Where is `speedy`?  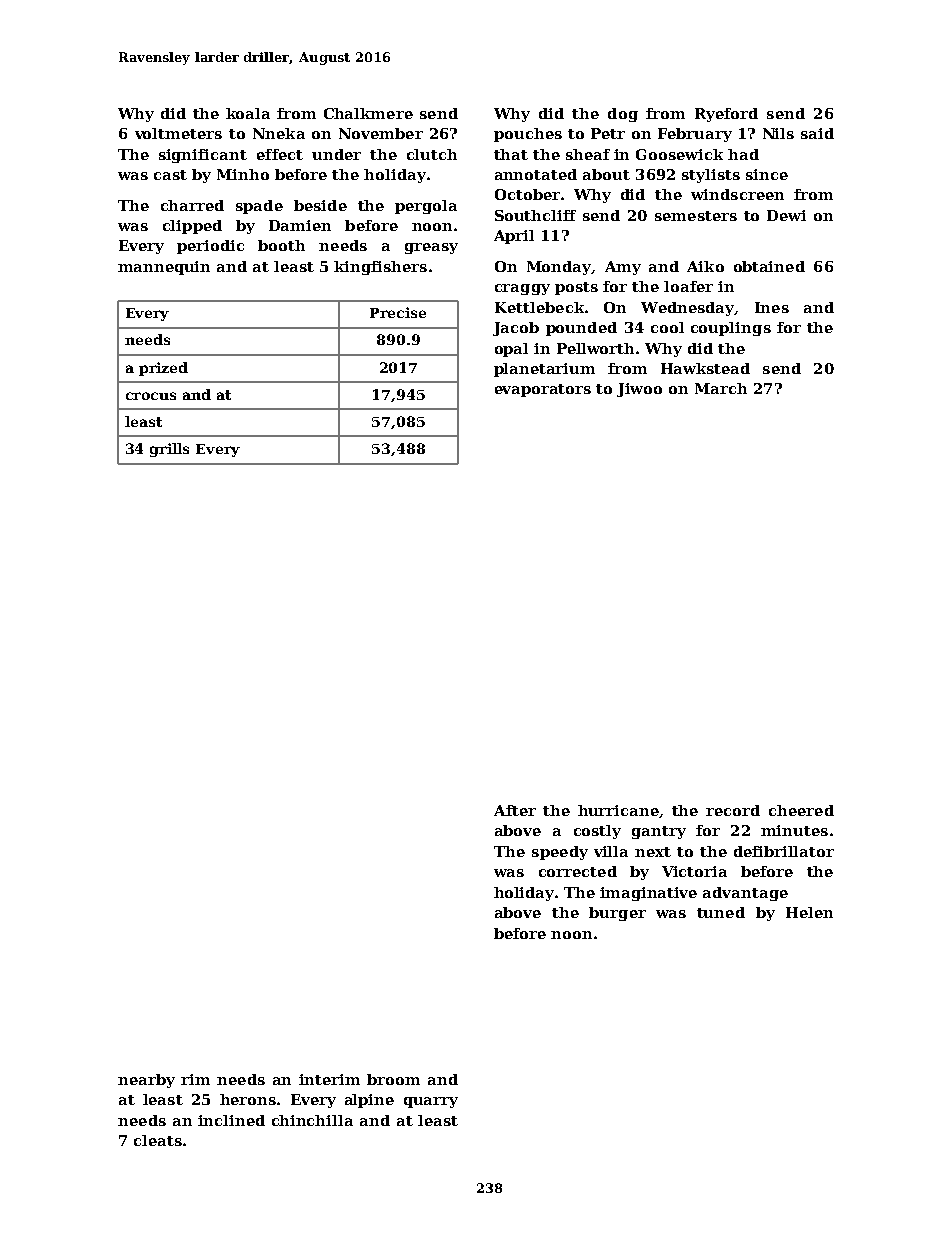 speedy is located at coordinates (560, 853).
